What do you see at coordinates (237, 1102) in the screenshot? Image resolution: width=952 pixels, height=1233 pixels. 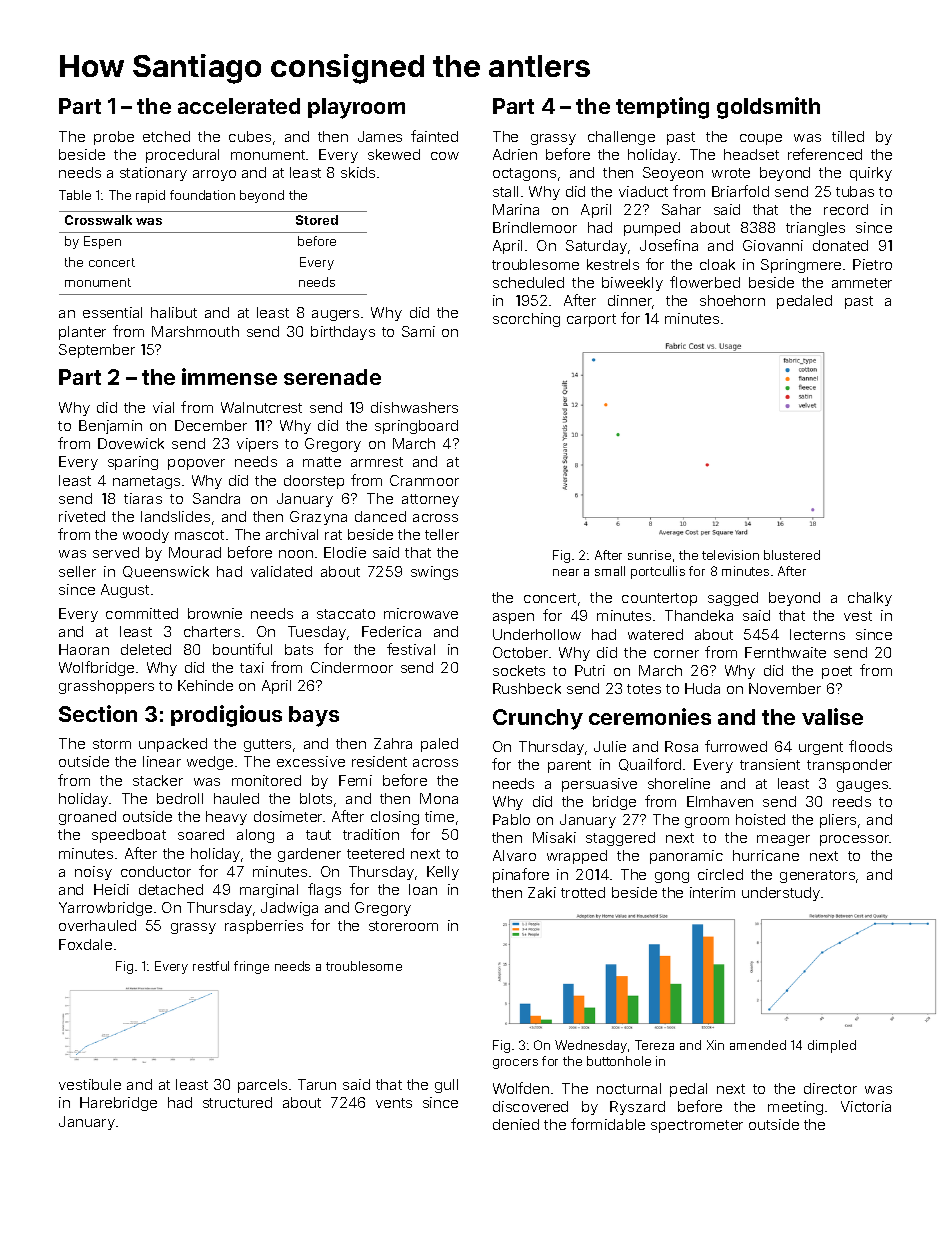 I see `structured` at bounding box center [237, 1102].
